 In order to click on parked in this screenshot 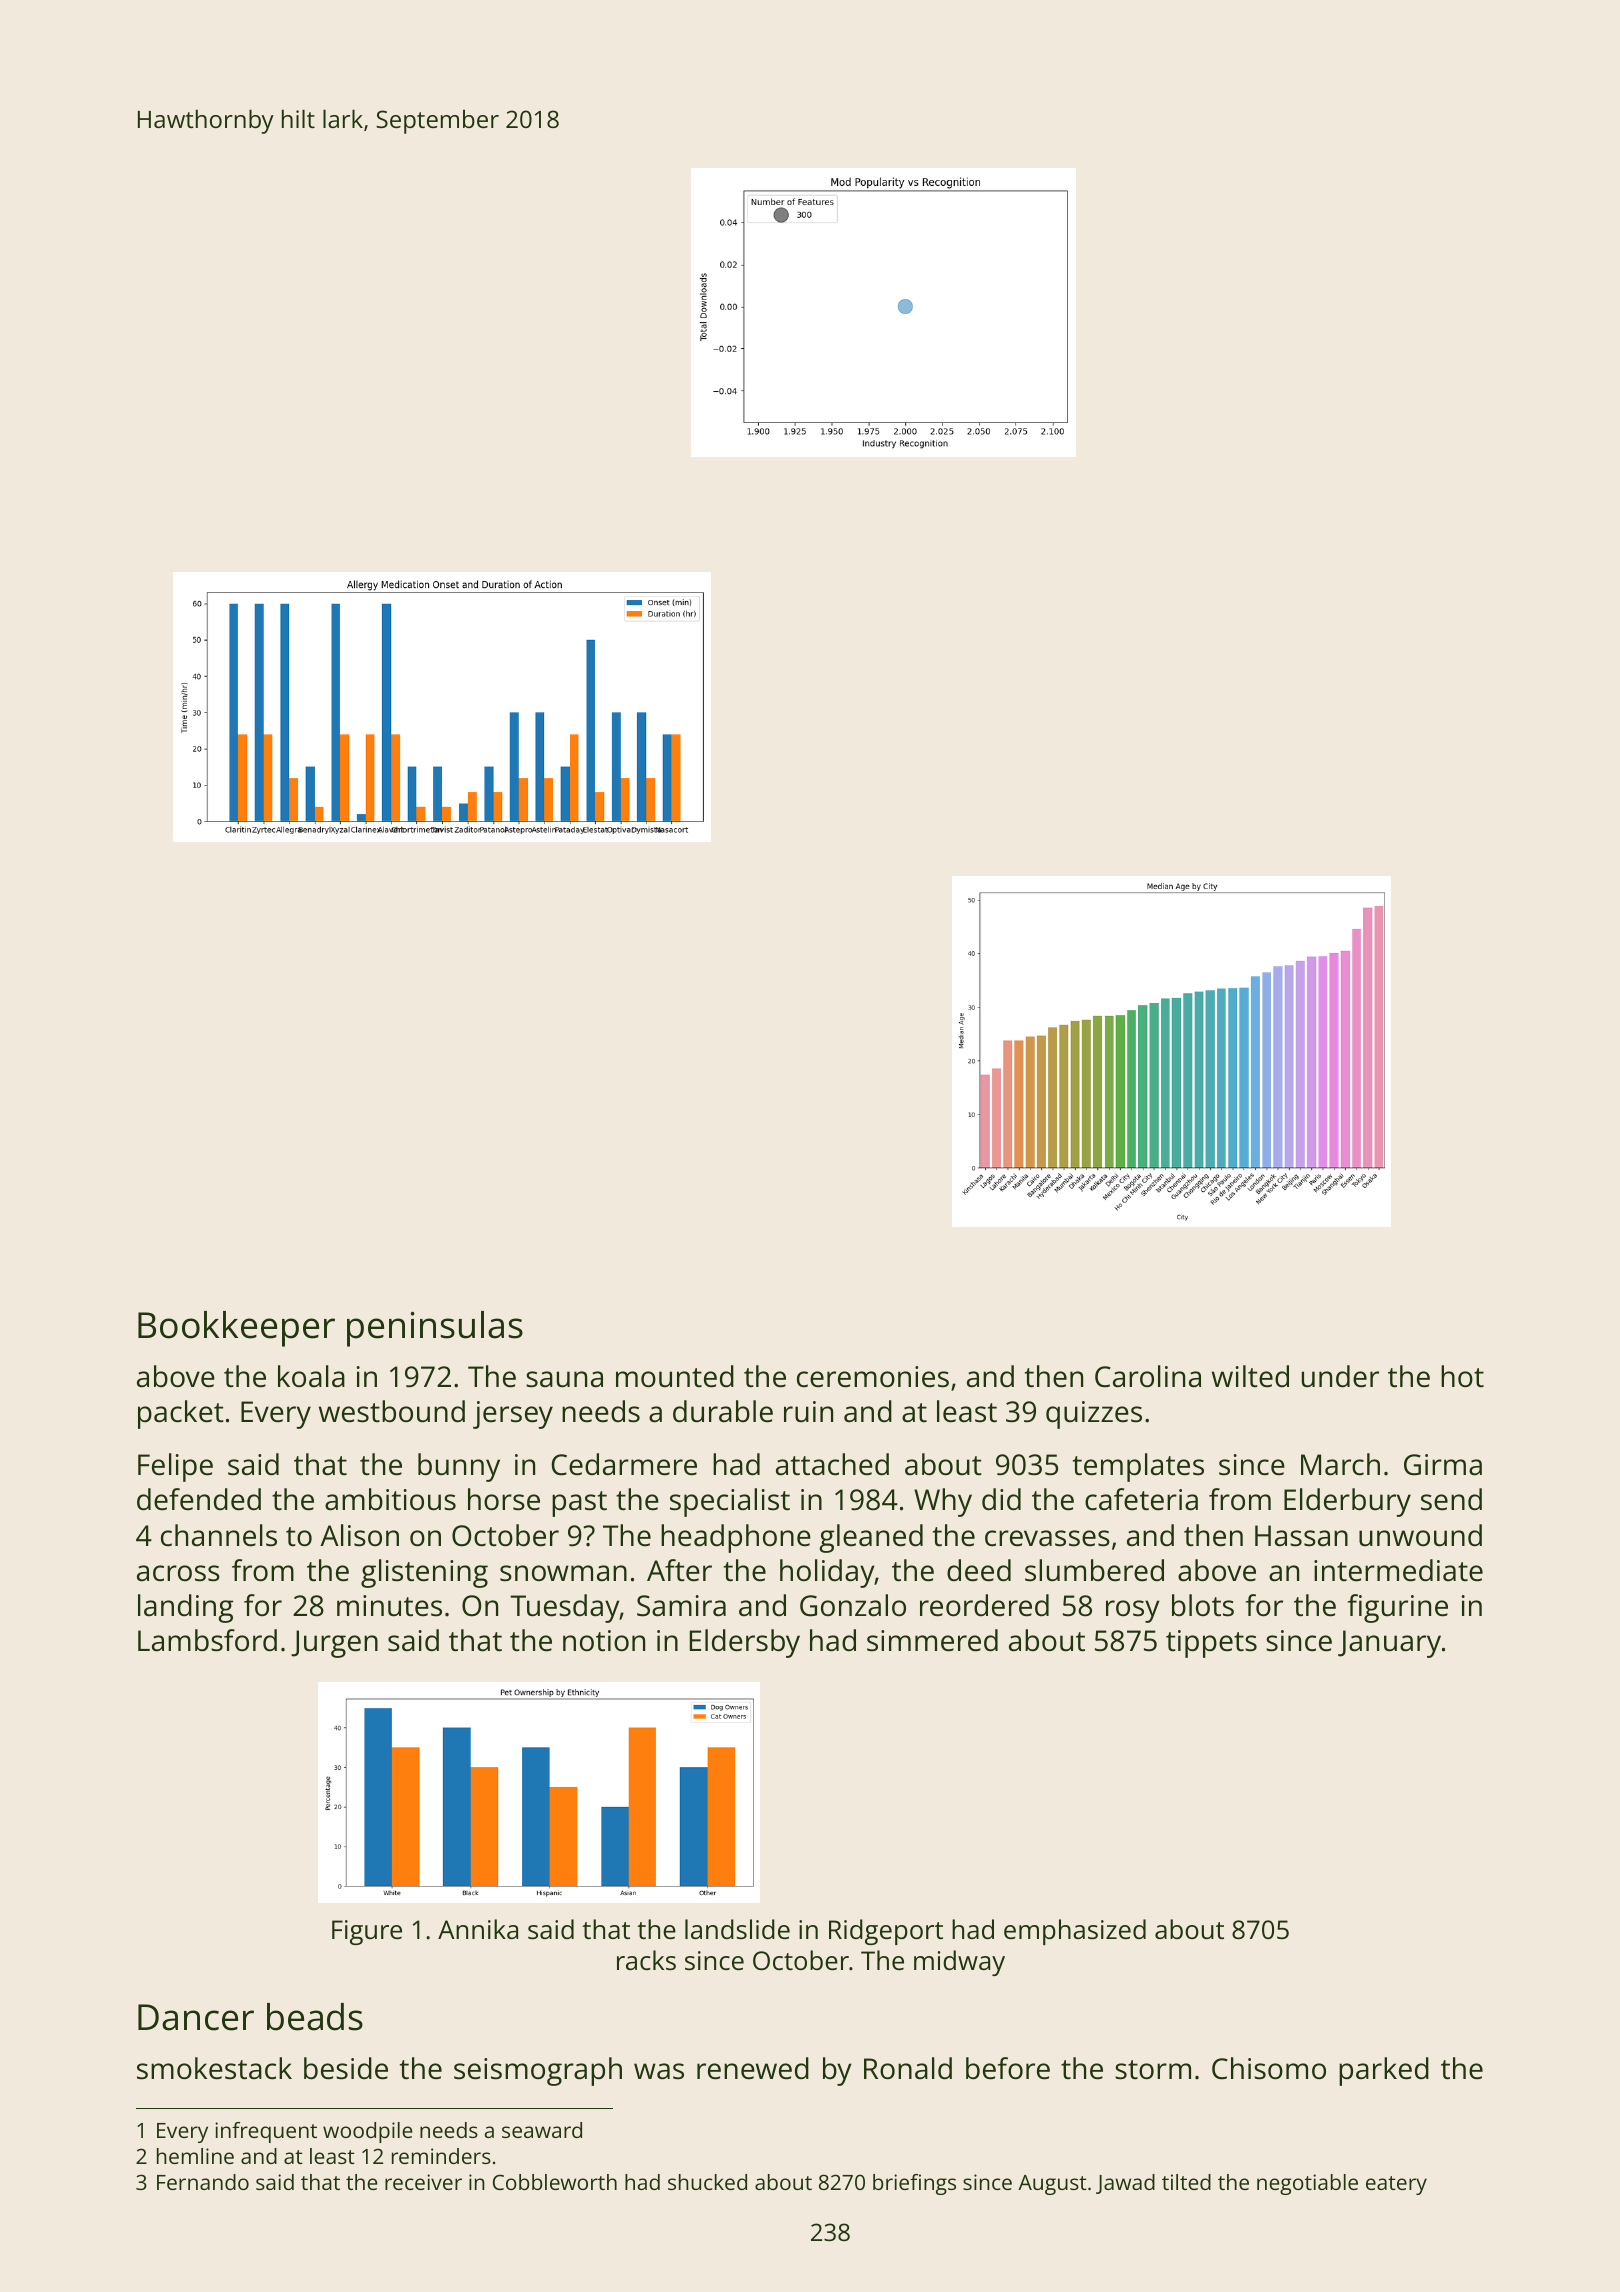, I will do `click(1384, 2071)`.
